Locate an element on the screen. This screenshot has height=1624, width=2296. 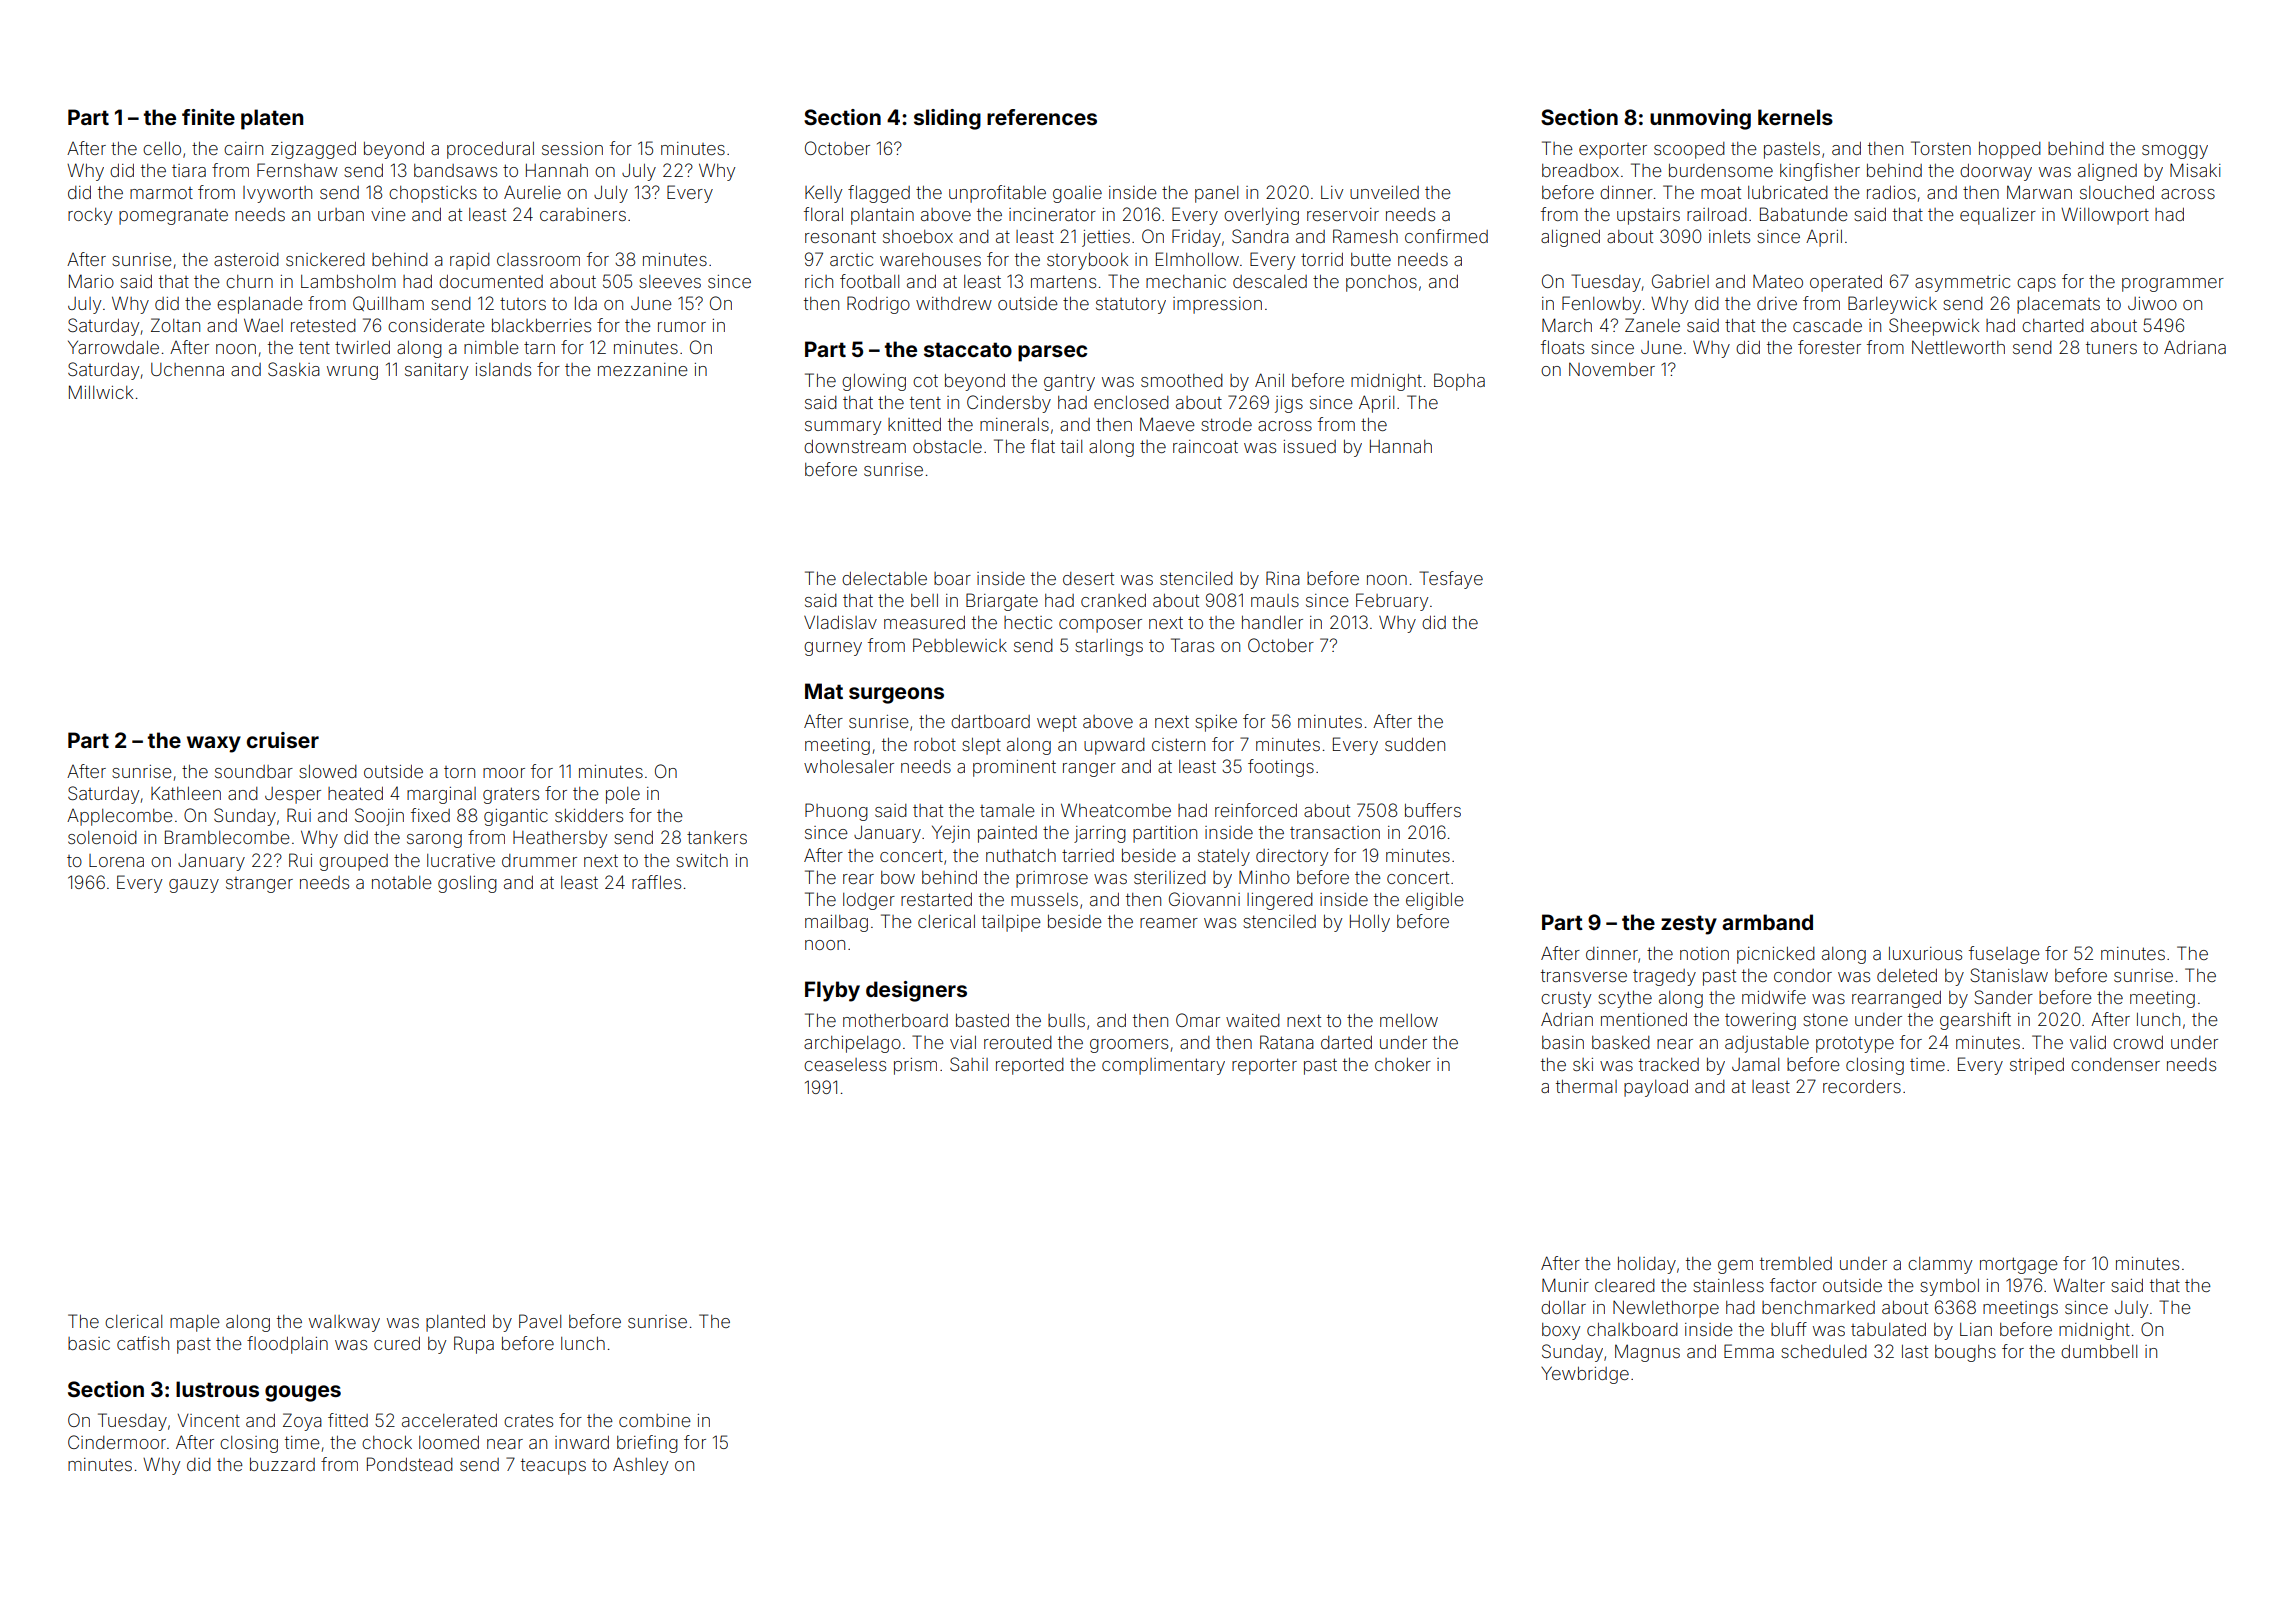
stately is located at coordinates (1224, 857).
